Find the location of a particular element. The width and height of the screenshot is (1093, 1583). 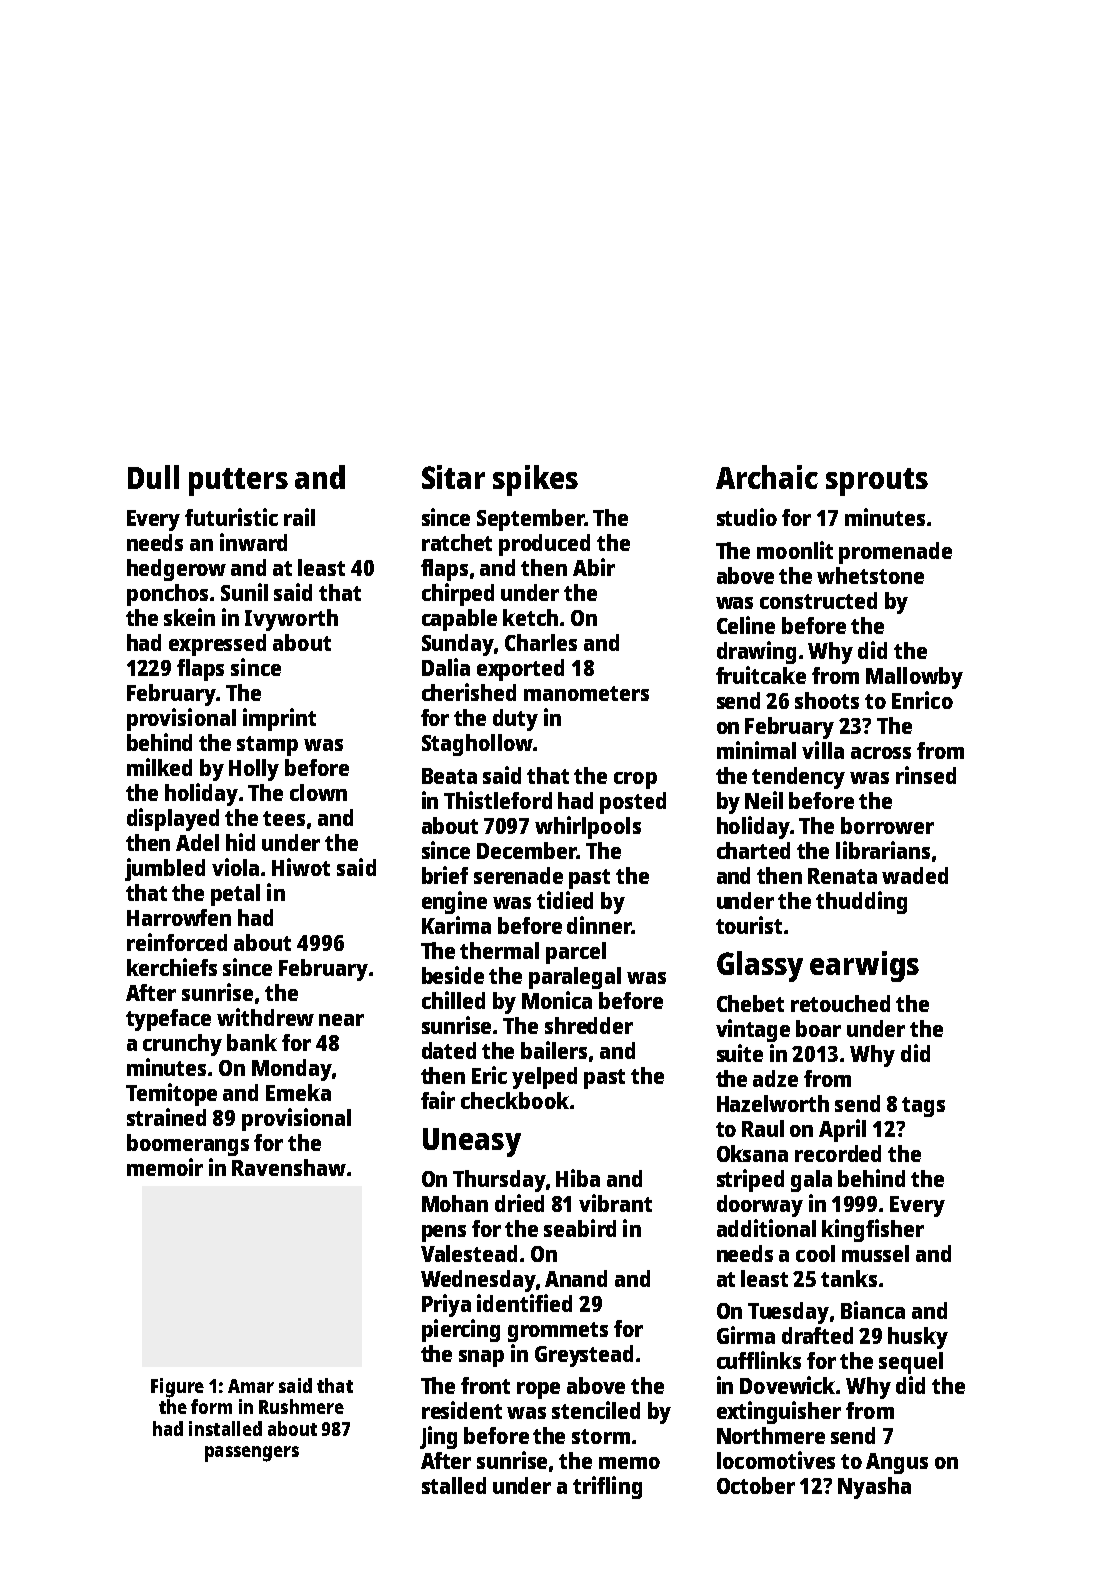

Archaic is located at coordinates (767, 477).
